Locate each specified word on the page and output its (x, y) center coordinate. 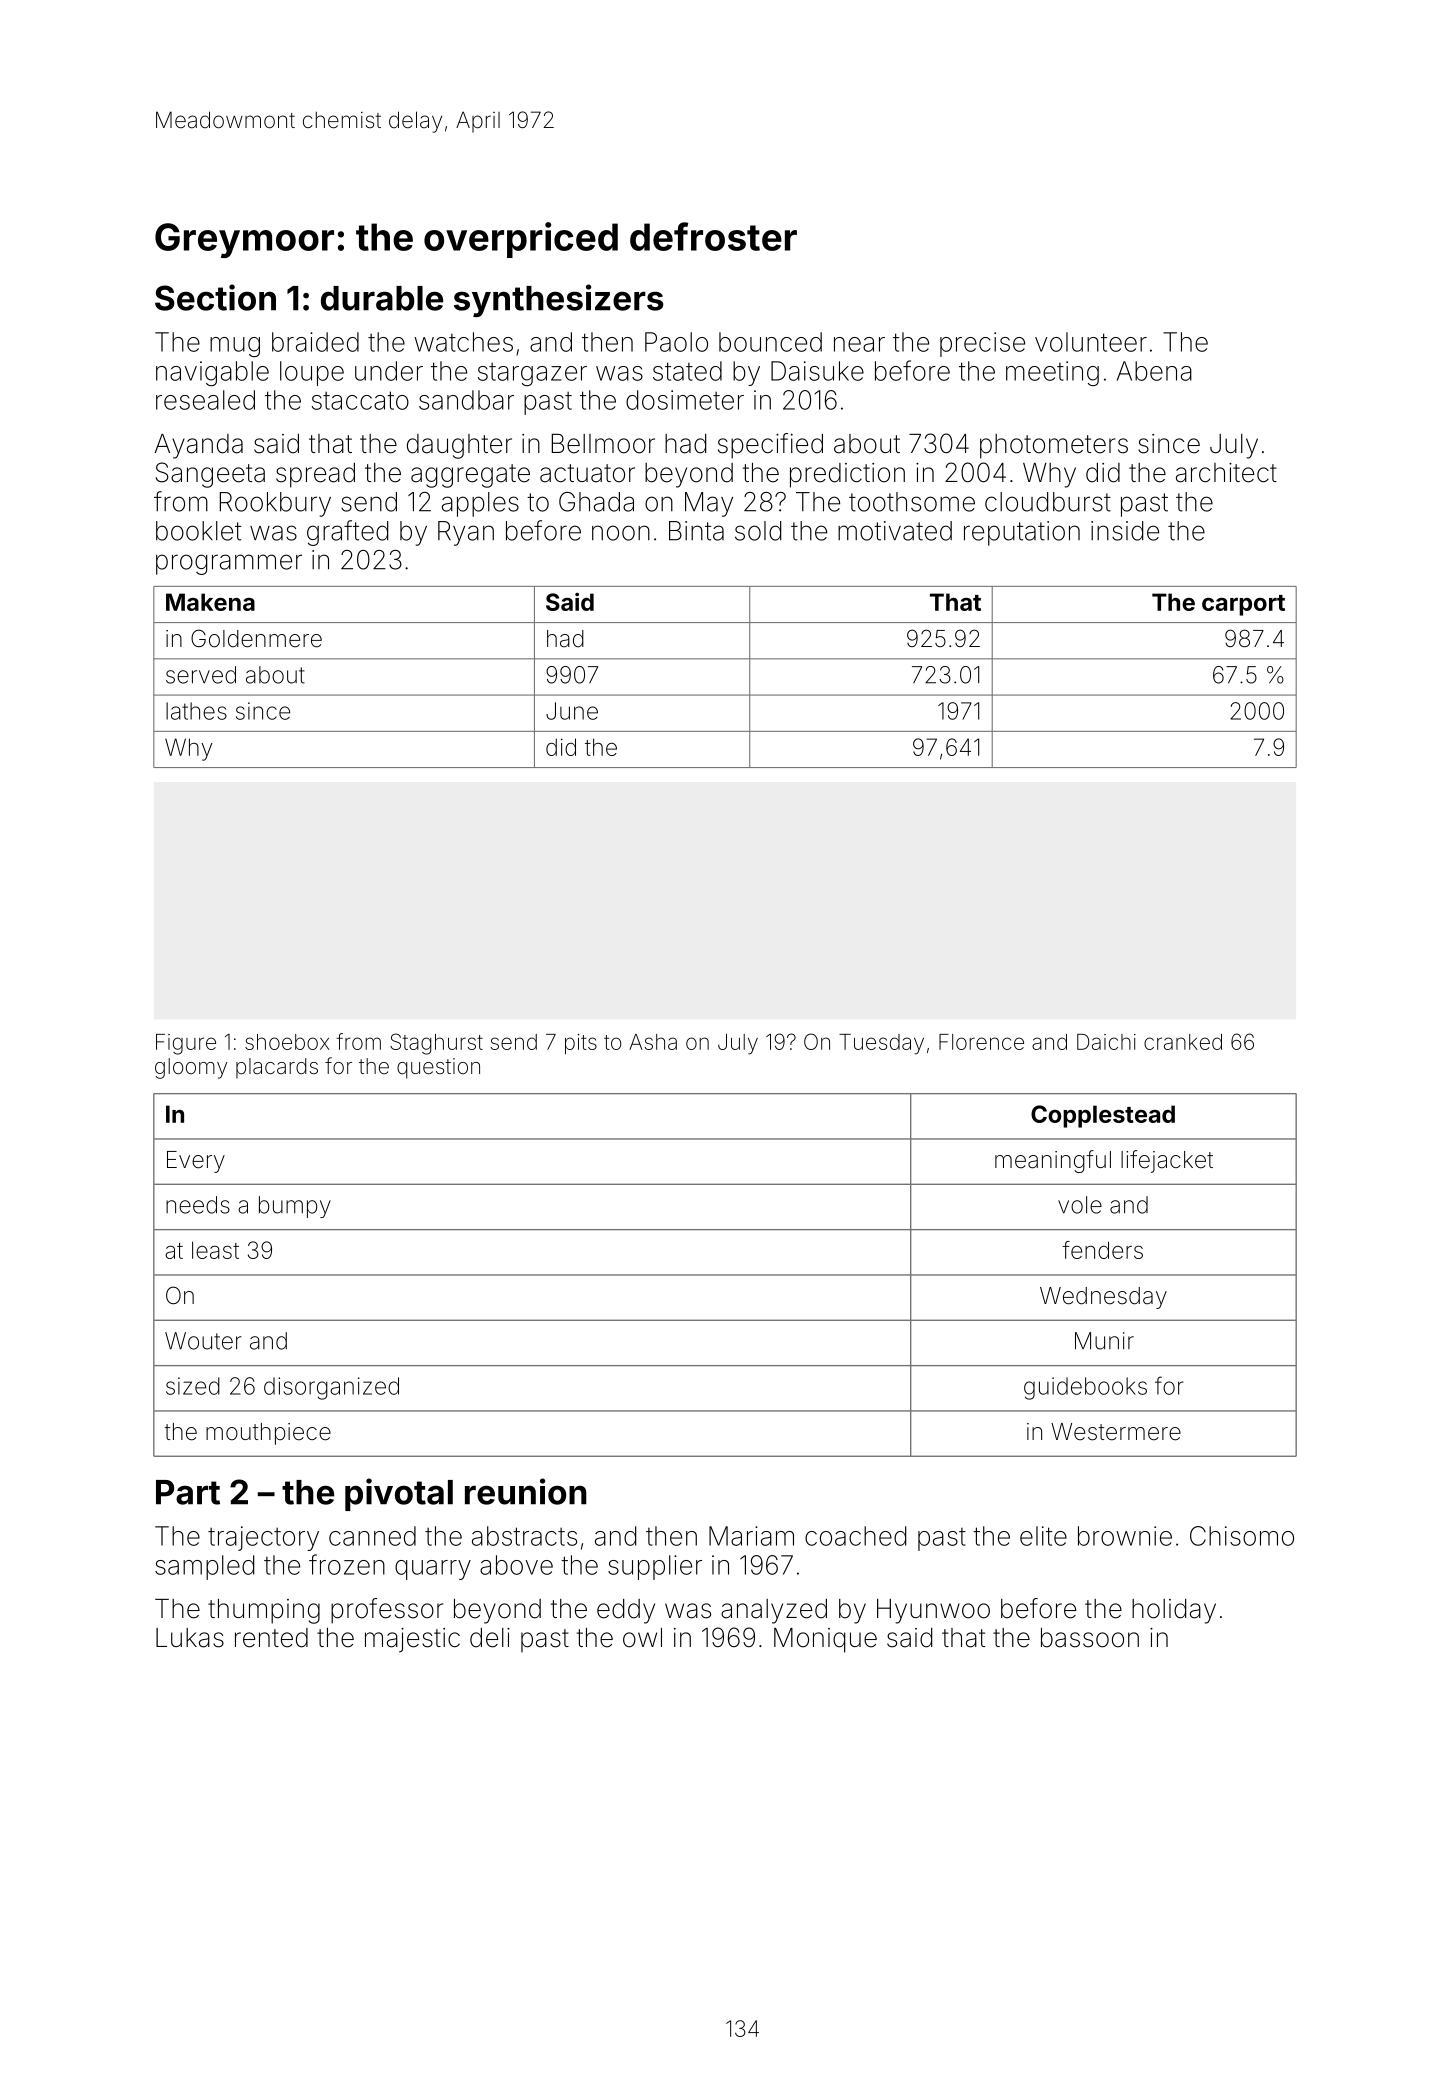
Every (196, 1162)
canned (372, 1536)
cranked (1183, 1042)
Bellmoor (603, 444)
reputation (1022, 533)
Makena (210, 602)
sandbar (466, 400)
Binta (696, 531)
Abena (1154, 371)
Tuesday (881, 1044)
